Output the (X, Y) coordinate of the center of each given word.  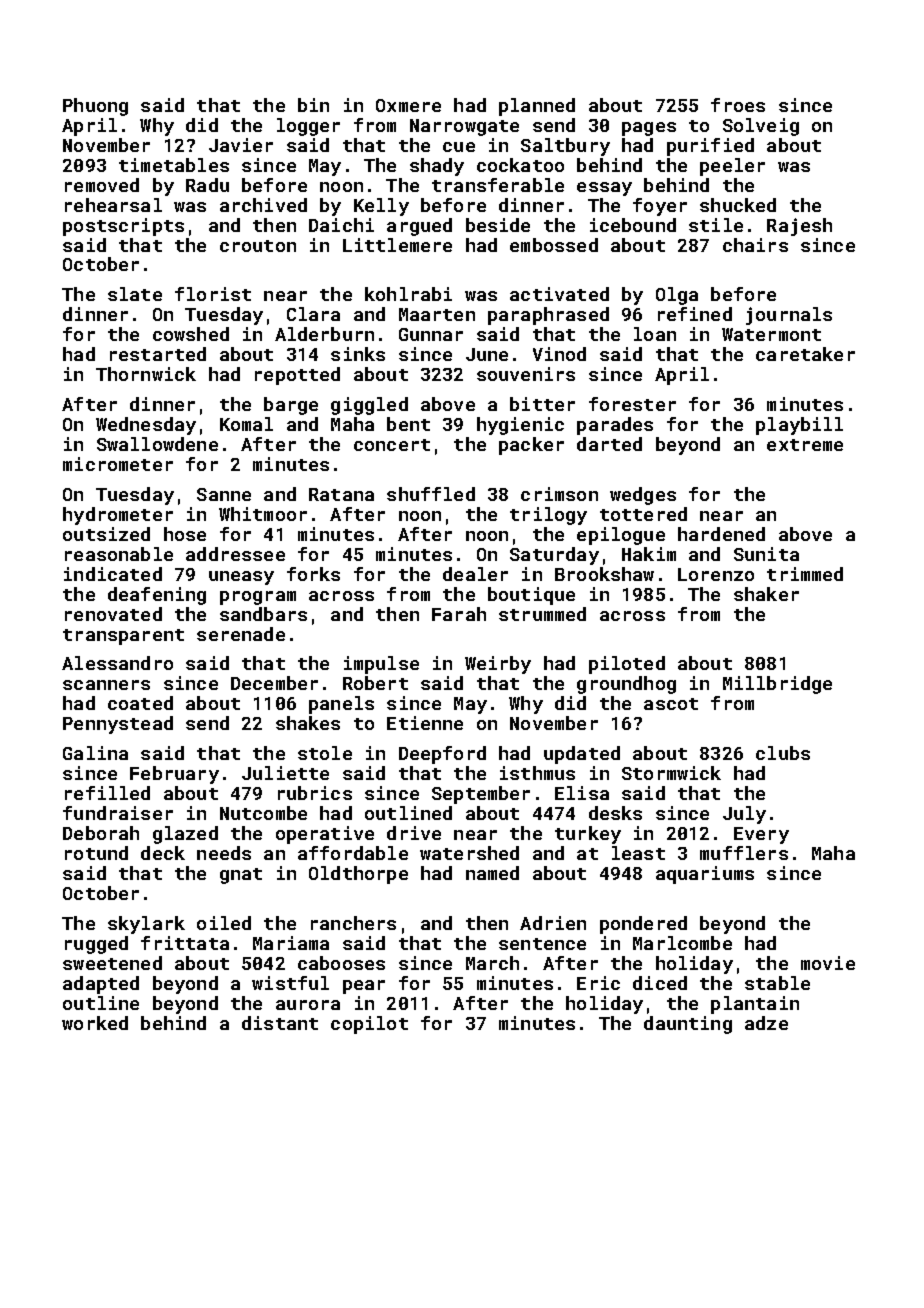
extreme (805, 445)
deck (163, 853)
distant (280, 1023)
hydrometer (118, 516)
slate (135, 294)
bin (313, 105)
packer (531, 446)
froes (738, 105)
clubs (783, 753)
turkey (588, 835)
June (487, 354)
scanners (106, 685)
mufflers (744, 853)
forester (632, 404)
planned (537, 107)
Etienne (425, 723)
